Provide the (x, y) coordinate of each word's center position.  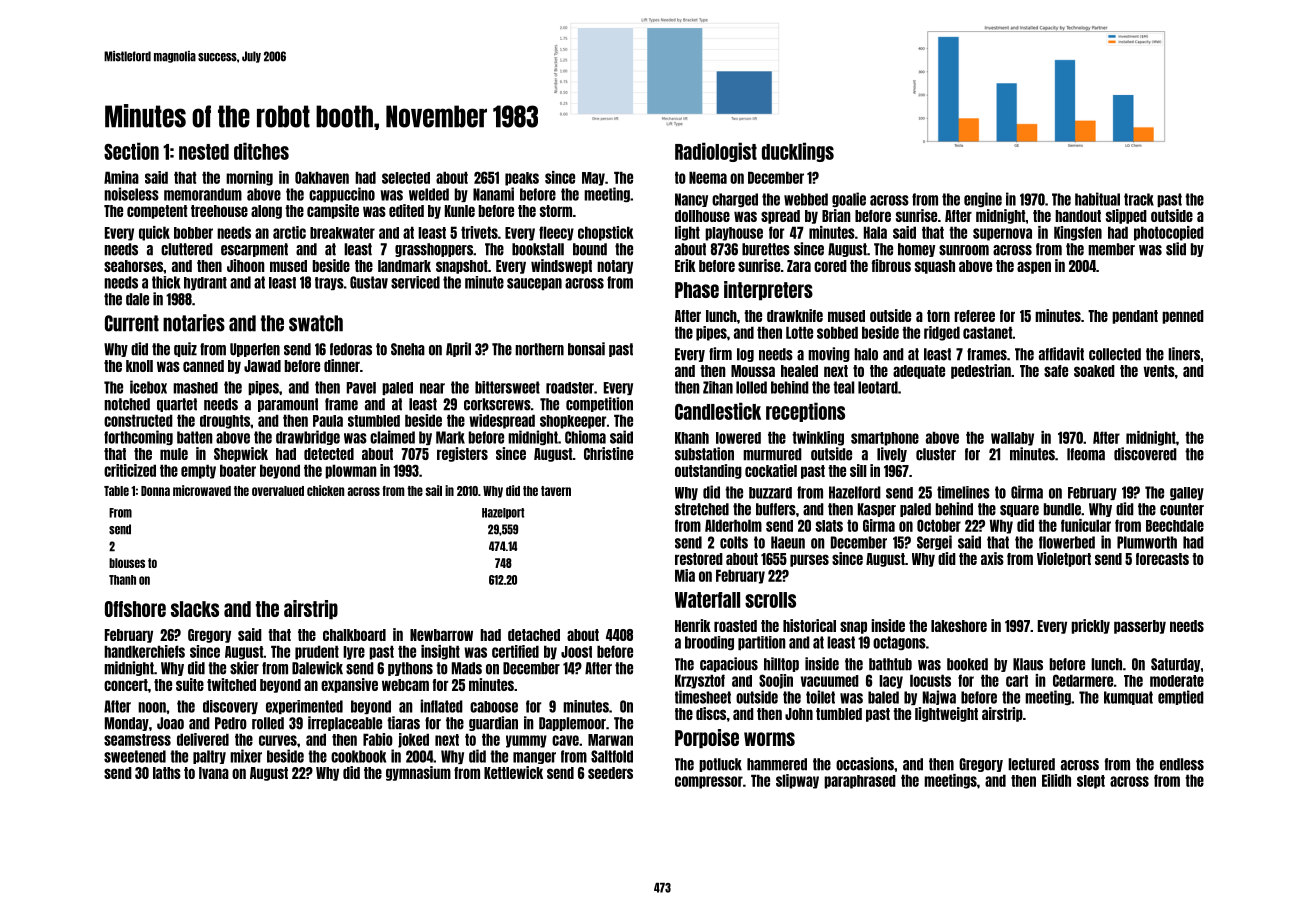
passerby (1140, 627)
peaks (522, 179)
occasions (865, 764)
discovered (1145, 454)
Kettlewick (513, 772)
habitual (1097, 199)
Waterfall (707, 600)
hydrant (205, 283)
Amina (121, 177)
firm (720, 353)
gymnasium (418, 773)
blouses (127, 563)
